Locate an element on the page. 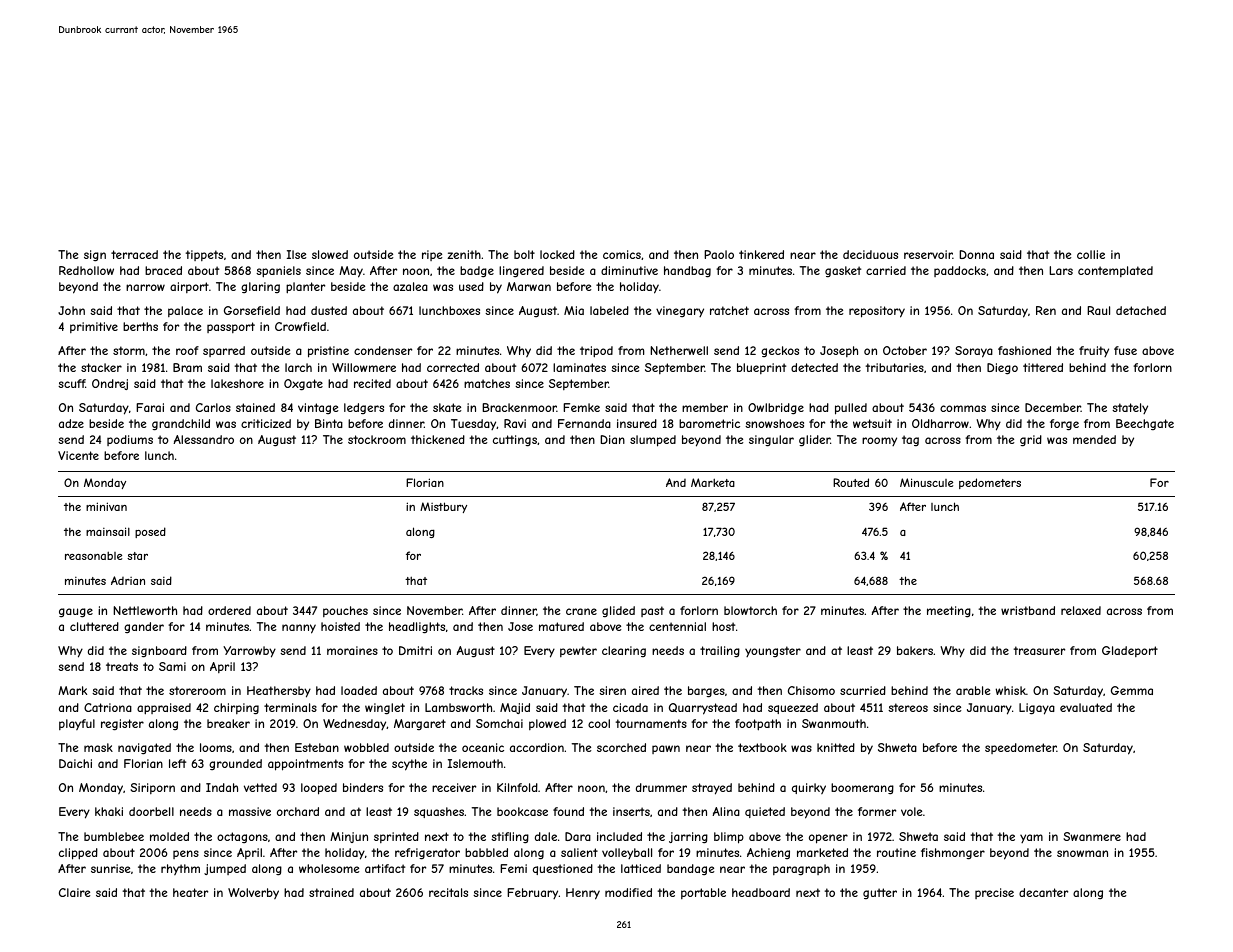  Marwan is located at coordinates (529, 286).
